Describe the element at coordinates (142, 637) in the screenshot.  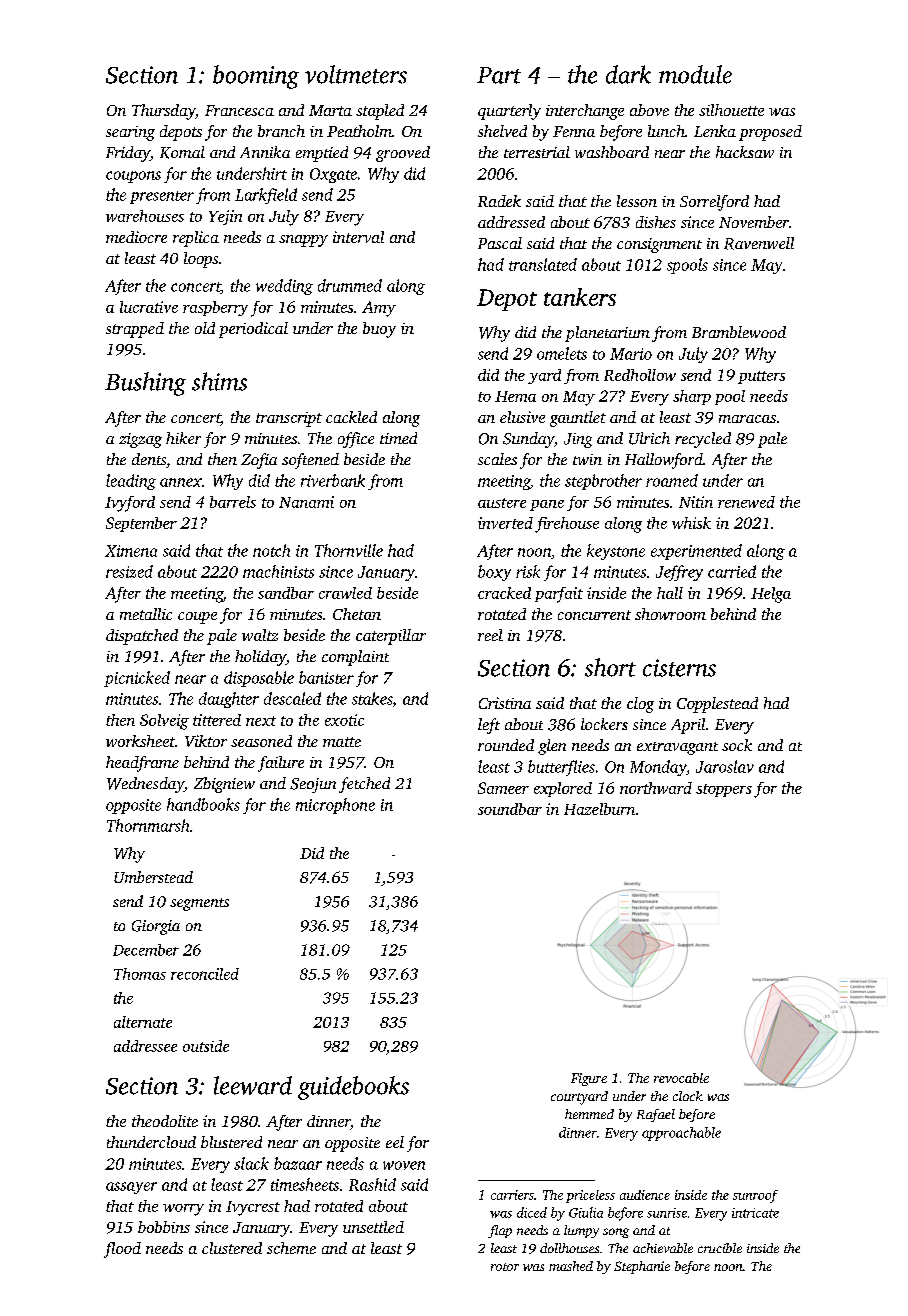
I see `dispatched` at that location.
